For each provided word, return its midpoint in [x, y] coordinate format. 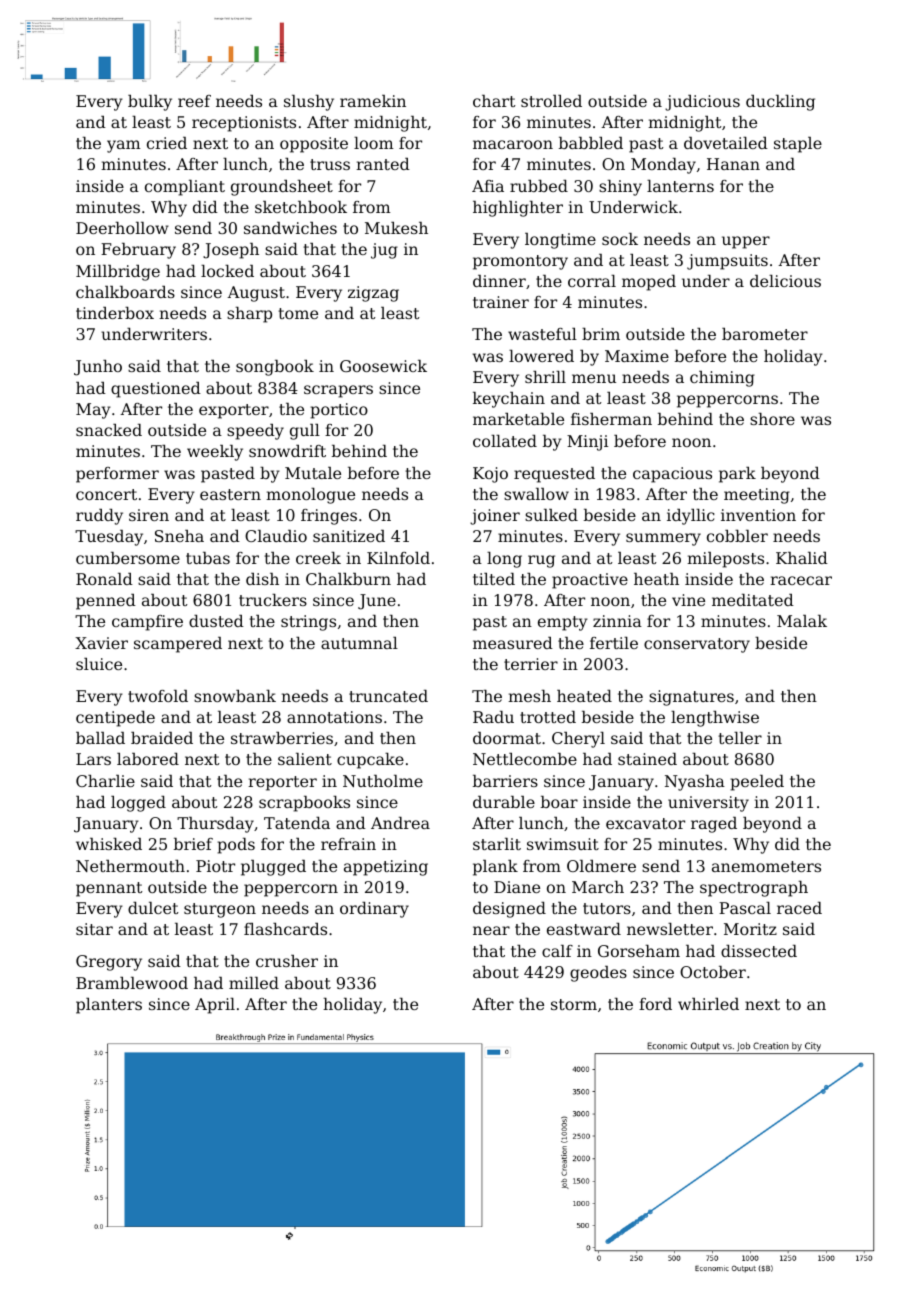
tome [298, 313]
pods [236, 846]
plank [495, 868]
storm [574, 1004]
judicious [702, 103]
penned [106, 602]
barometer [765, 334]
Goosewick [383, 366]
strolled [551, 101]
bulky [150, 103]
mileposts [725, 560]
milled [254, 983]
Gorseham [639, 951]
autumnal [359, 643]
